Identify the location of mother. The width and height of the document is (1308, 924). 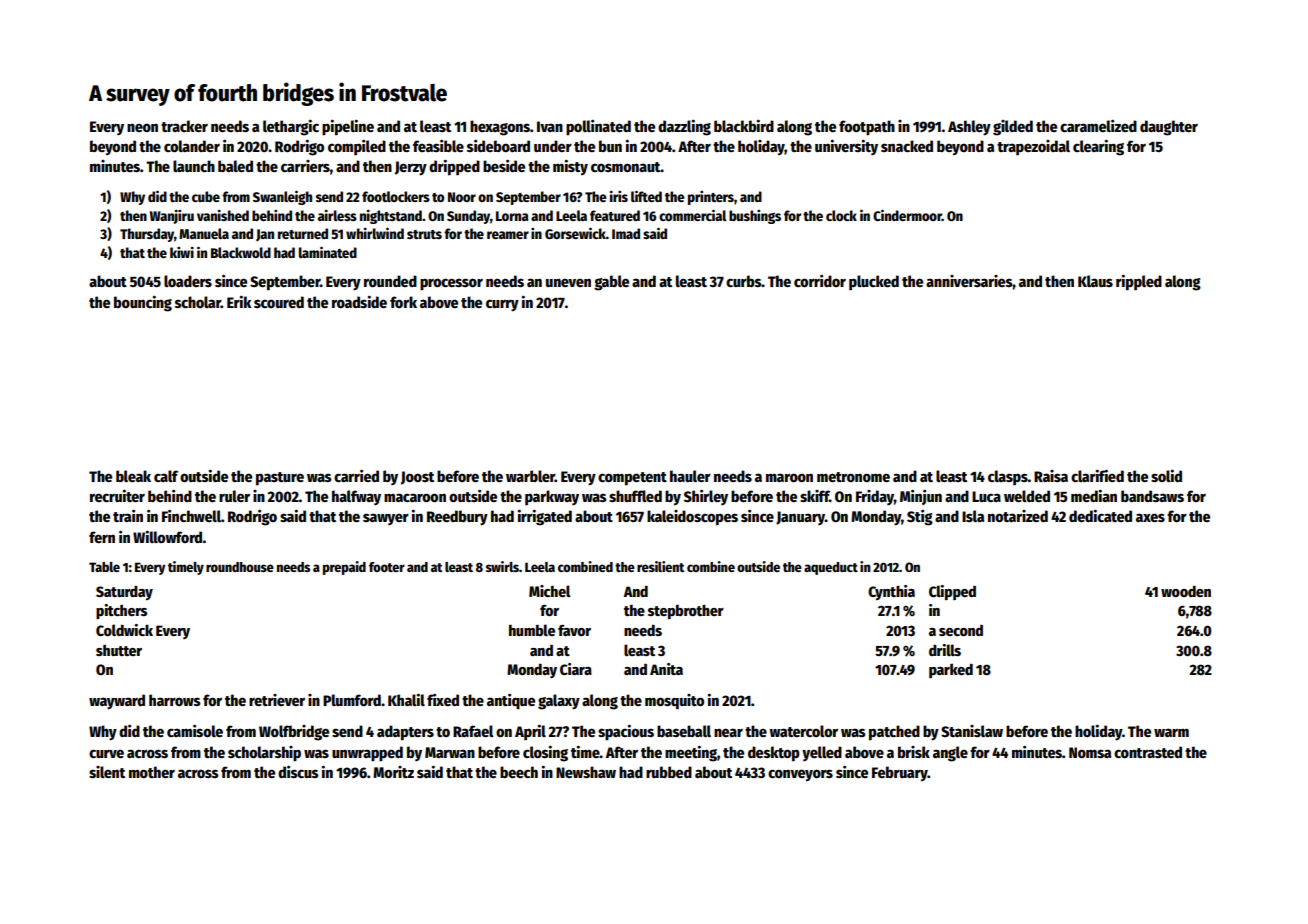
(152, 772).
